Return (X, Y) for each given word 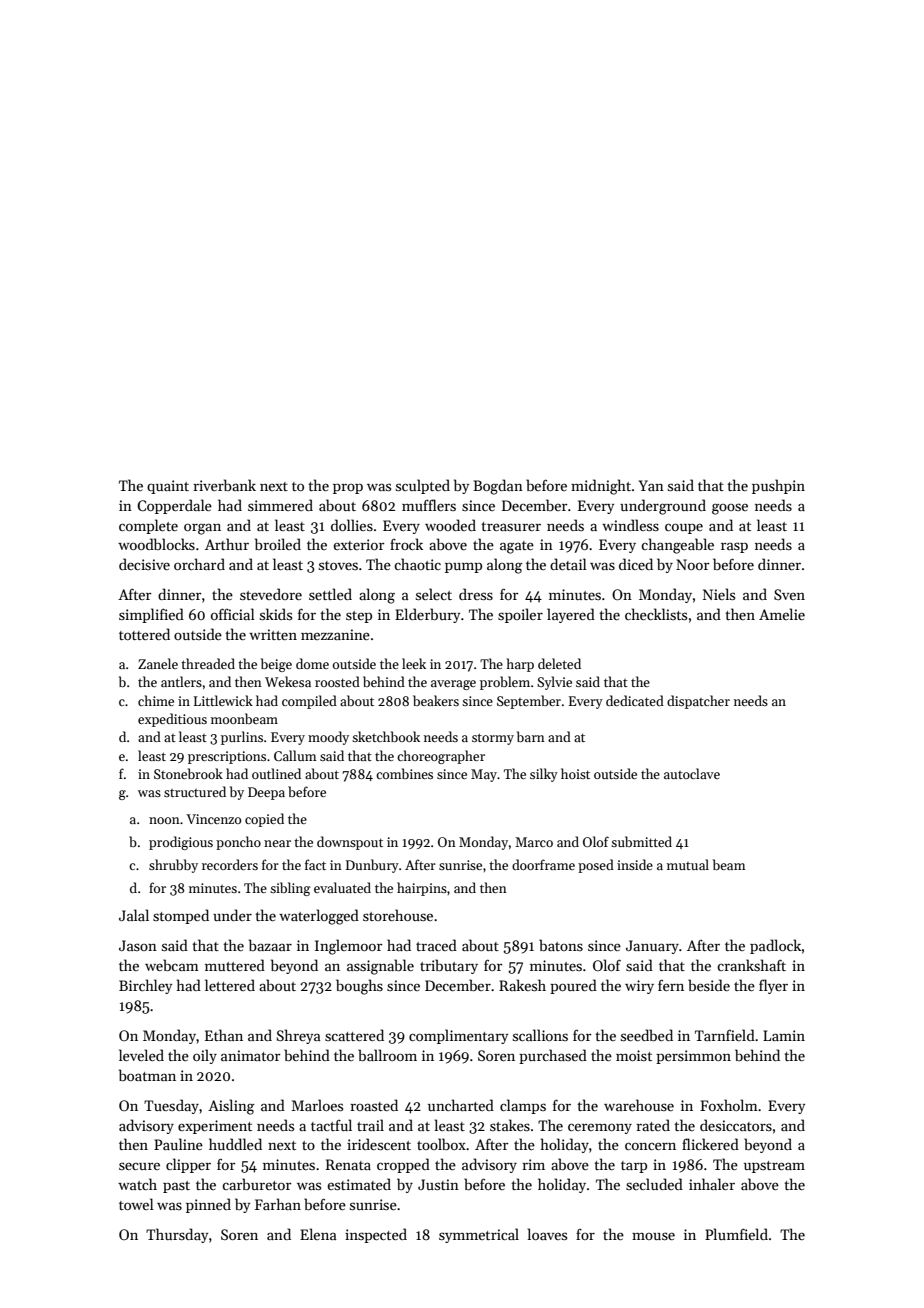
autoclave (692, 773)
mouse (653, 1236)
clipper (188, 1165)
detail (568, 564)
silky (544, 775)
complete (148, 526)
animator (250, 1055)
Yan (651, 485)
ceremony (600, 1128)
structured (195, 791)
